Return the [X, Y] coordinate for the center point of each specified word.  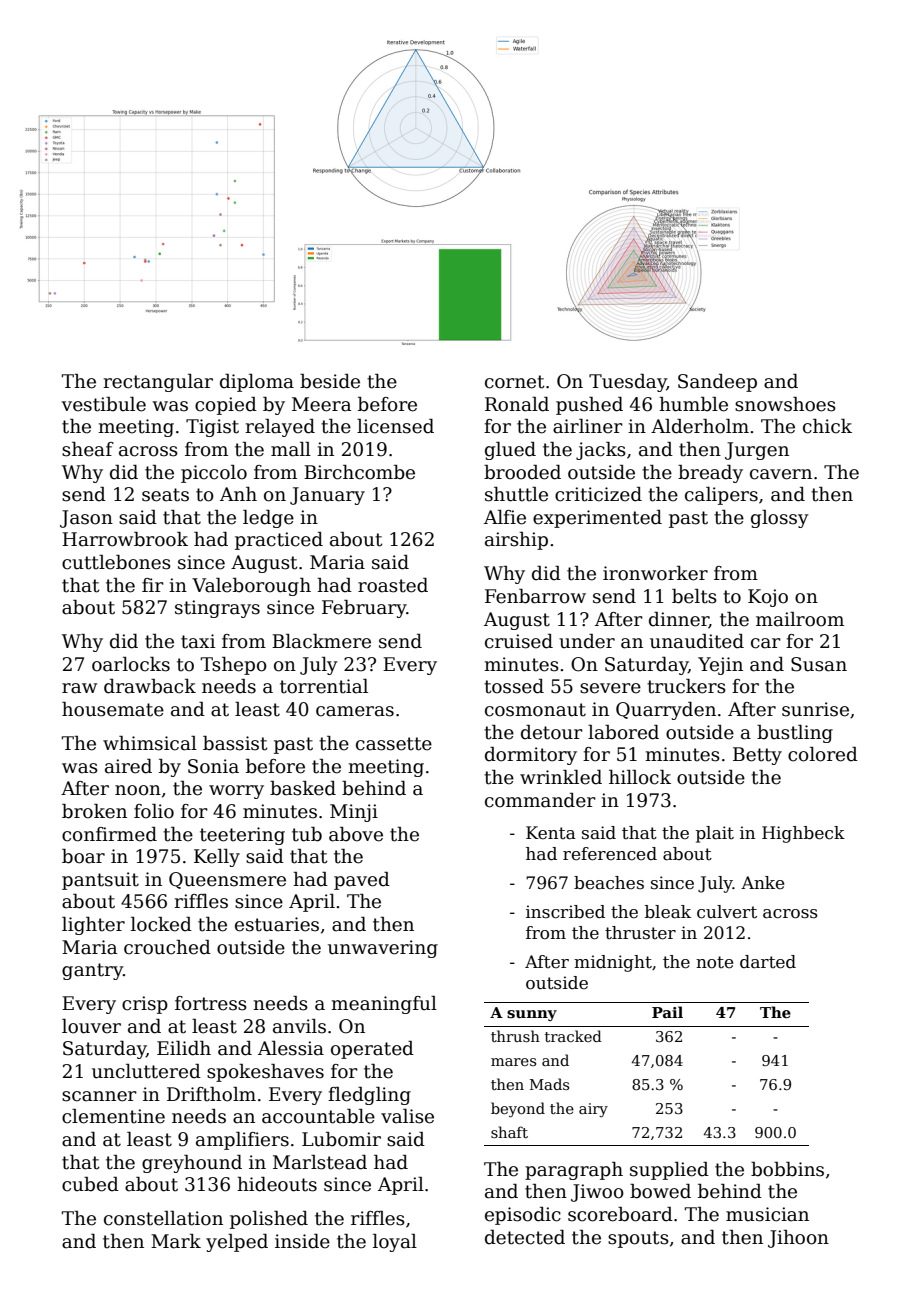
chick [827, 426]
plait [715, 834]
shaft [509, 1132]
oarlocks [131, 664]
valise [407, 1116]
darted [768, 962]
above [356, 834]
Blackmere [321, 641]
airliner [588, 426]
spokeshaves [265, 1073]
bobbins [787, 1169]
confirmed [109, 834]
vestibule [104, 404]
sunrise [815, 709]
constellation [163, 1218]
